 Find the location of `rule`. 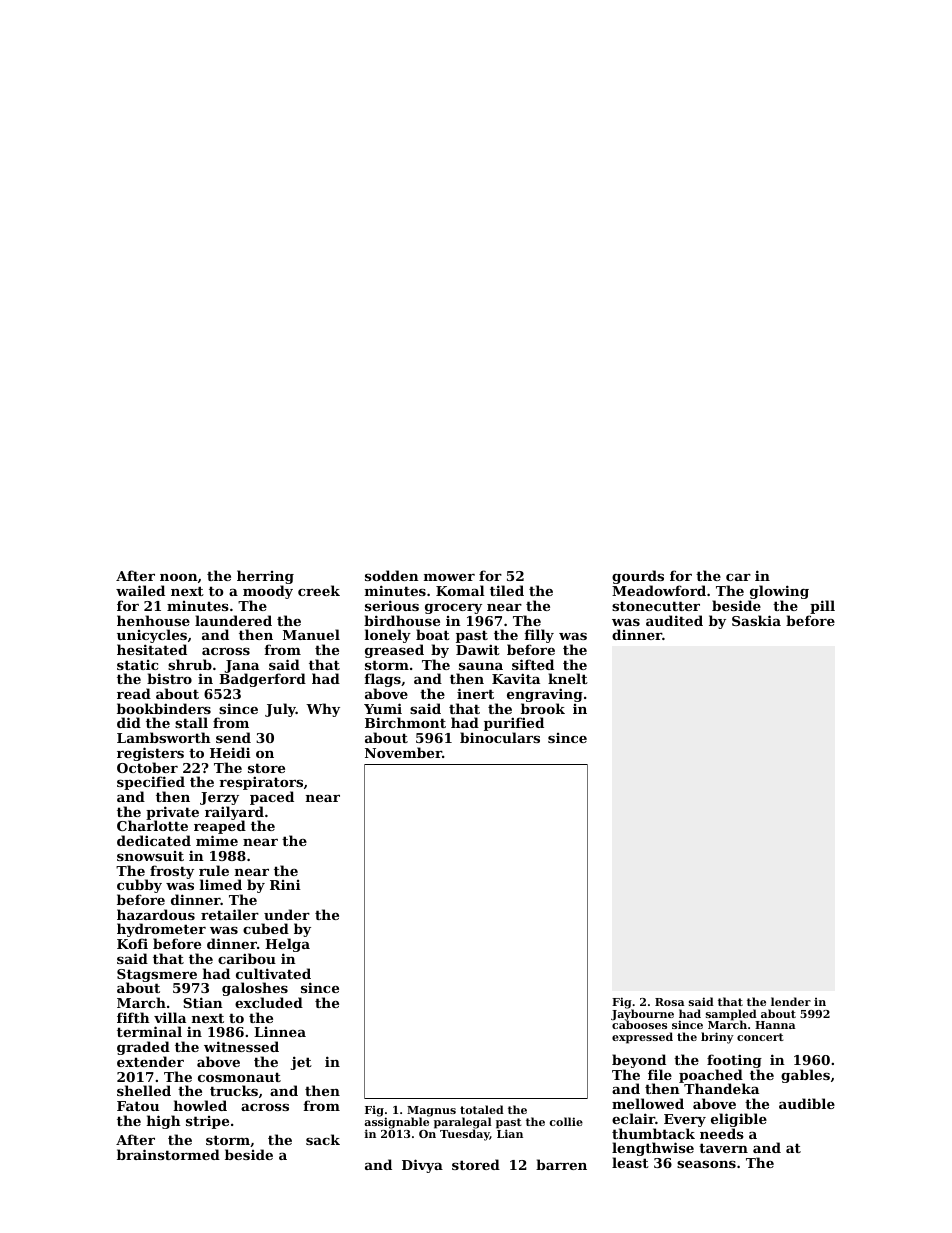

rule is located at coordinates (214, 870).
